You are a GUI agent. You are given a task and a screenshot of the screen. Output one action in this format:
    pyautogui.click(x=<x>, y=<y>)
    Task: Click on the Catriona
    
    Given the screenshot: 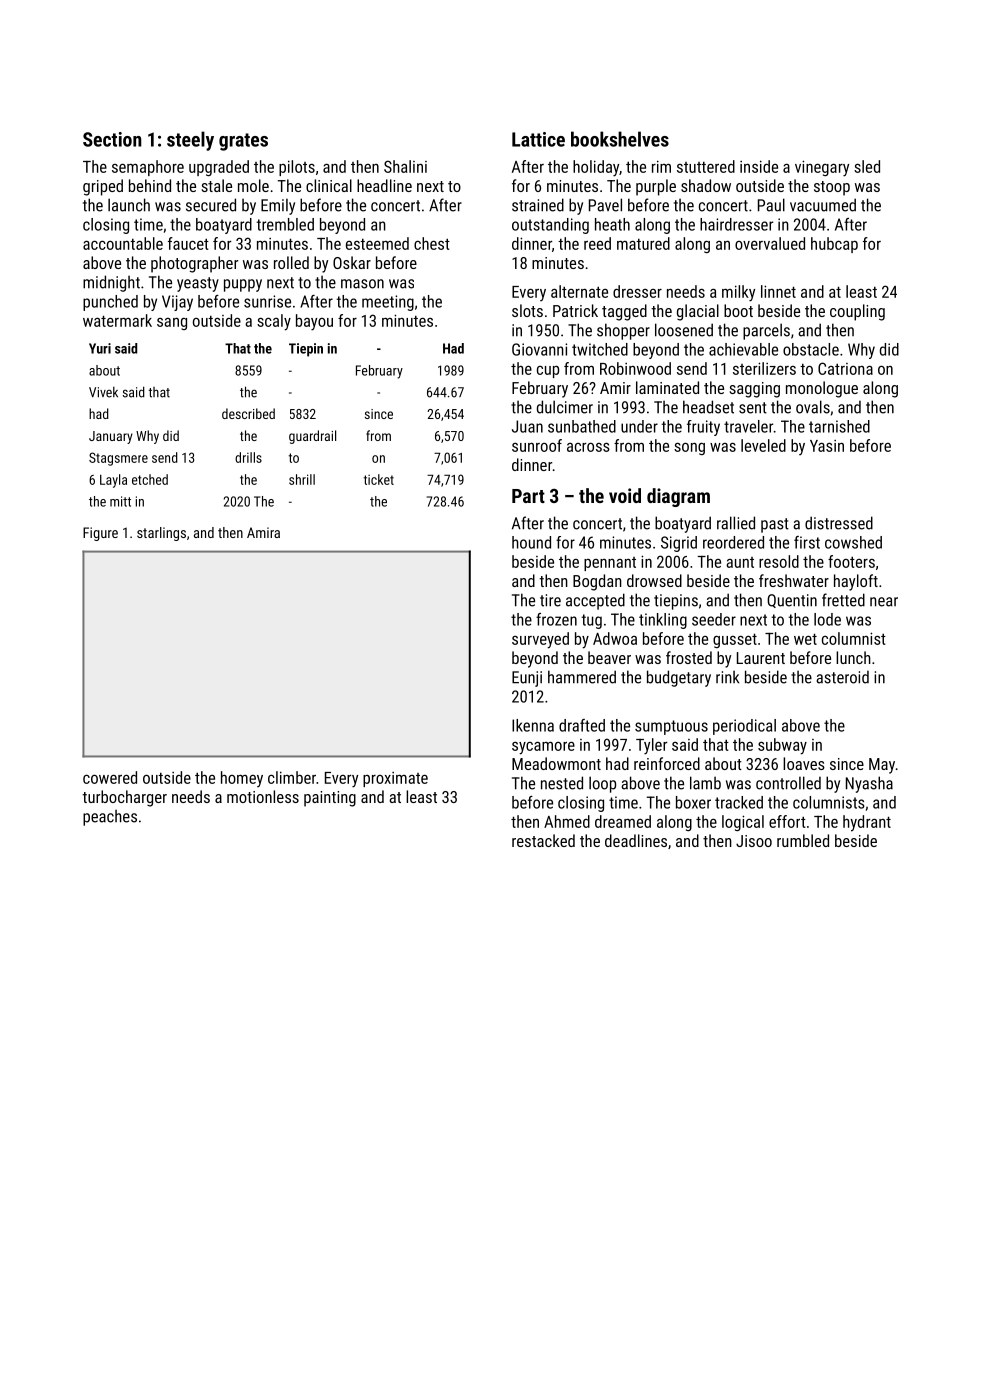 What is the action you would take?
    pyautogui.click(x=845, y=368)
